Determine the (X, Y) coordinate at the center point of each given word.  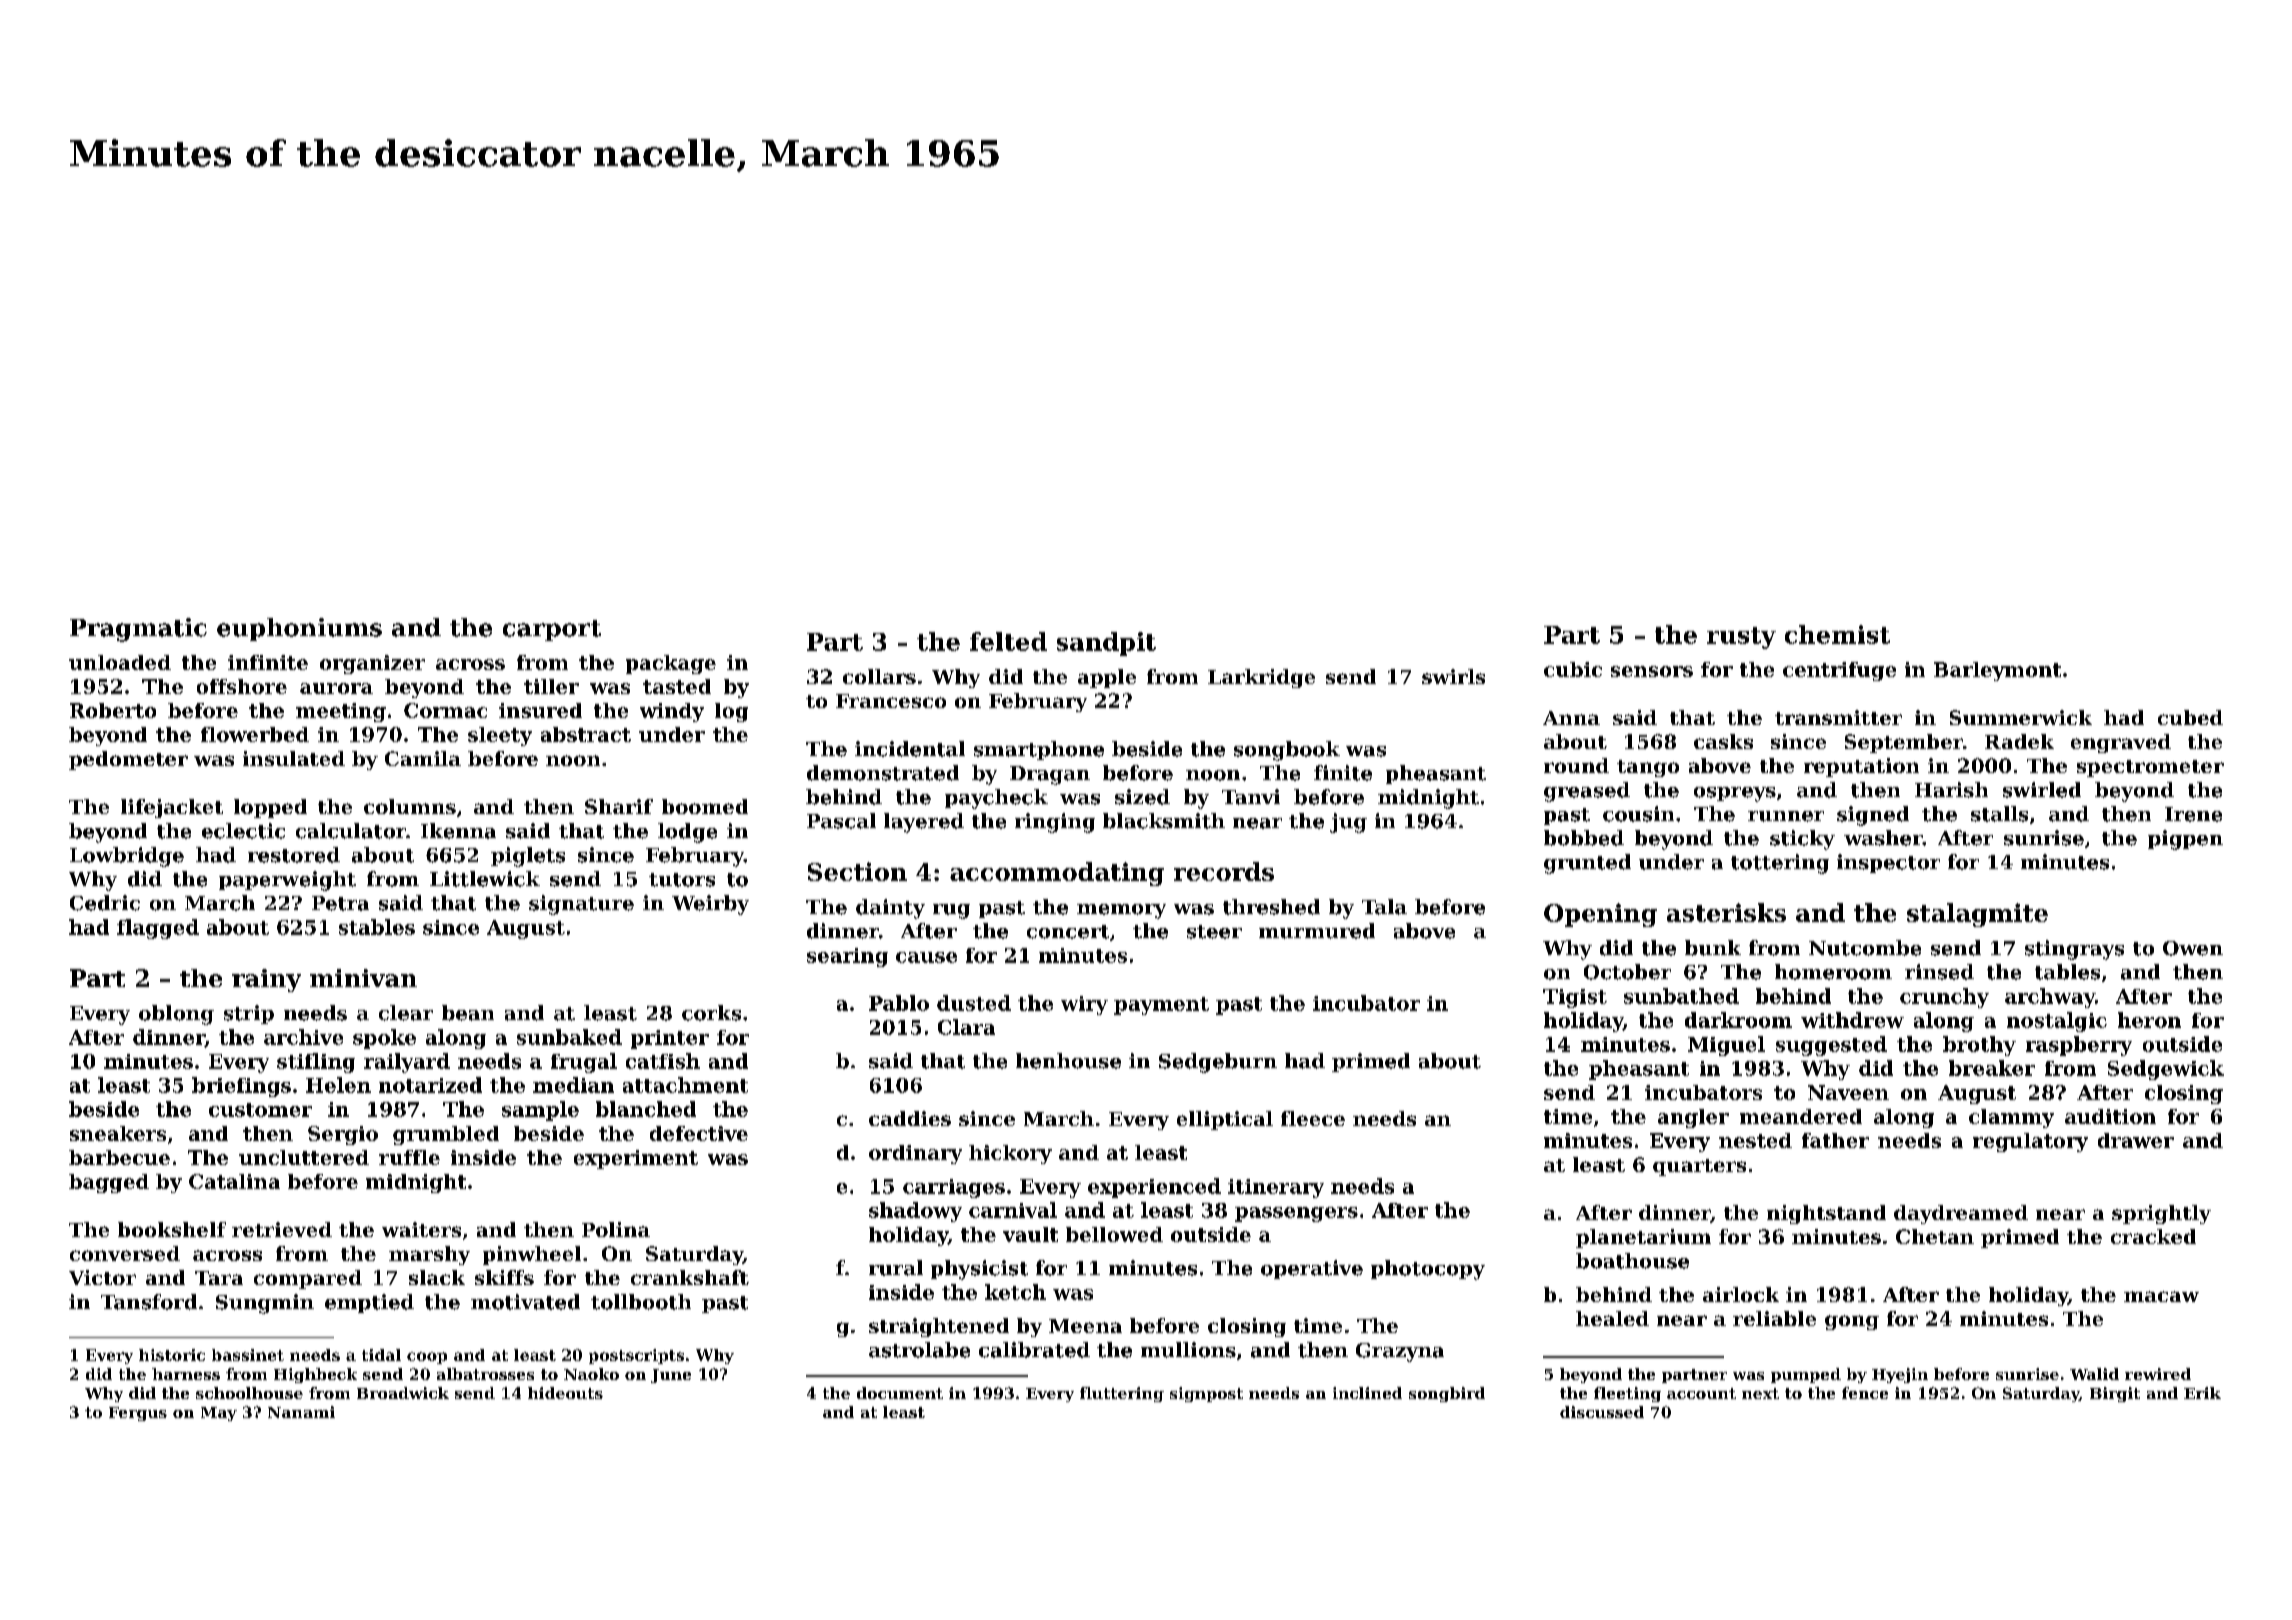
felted (1008, 641)
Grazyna (1400, 1352)
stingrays (2074, 950)
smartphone (1039, 750)
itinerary (1276, 1188)
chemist (1837, 634)
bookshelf (172, 1229)
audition (2110, 1116)
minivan (363, 978)
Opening (1600, 915)
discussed (1602, 1412)
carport (552, 630)
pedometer (128, 760)
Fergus (138, 1414)
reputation (1861, 767)
